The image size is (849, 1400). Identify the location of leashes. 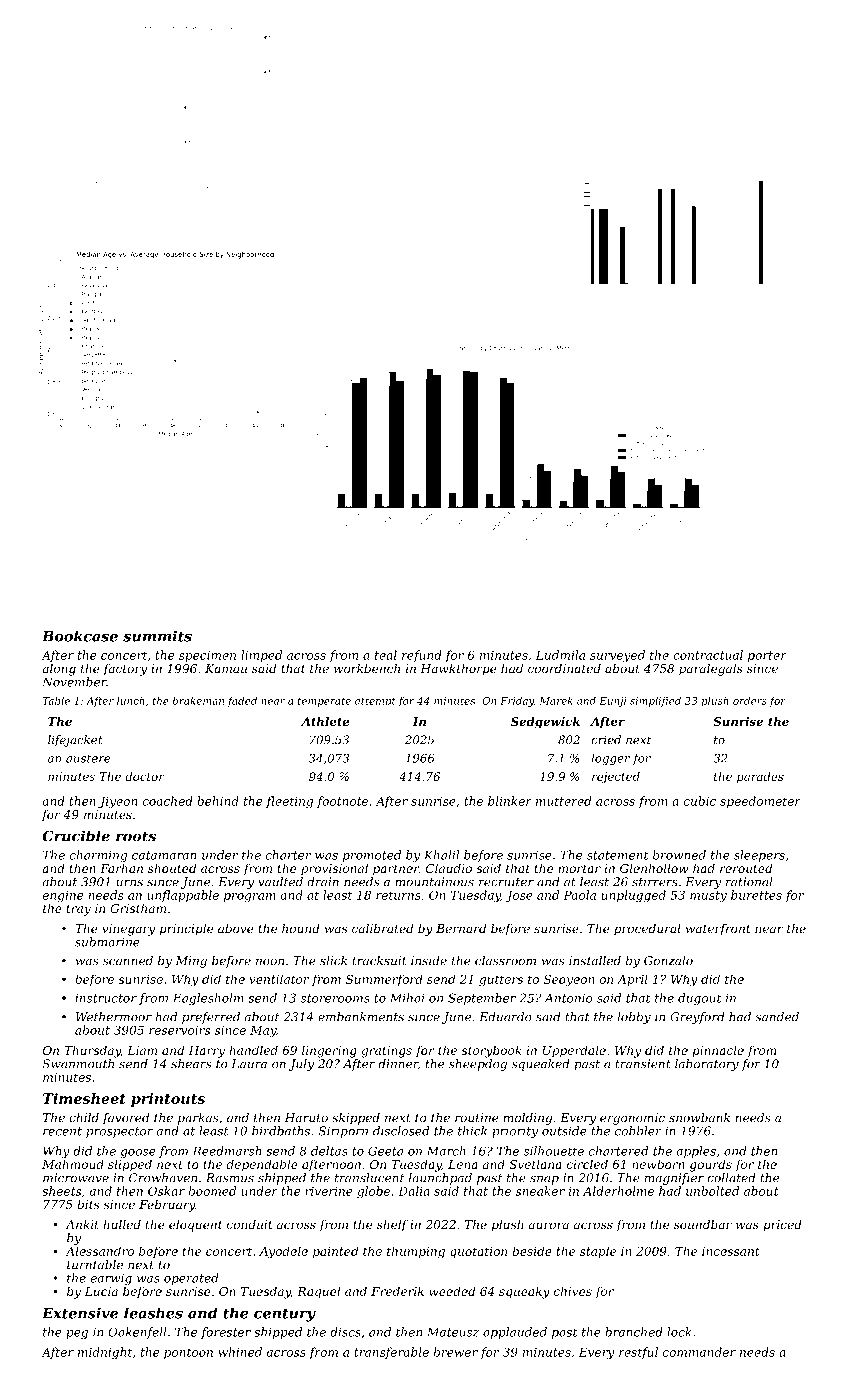
(153, 1313).
